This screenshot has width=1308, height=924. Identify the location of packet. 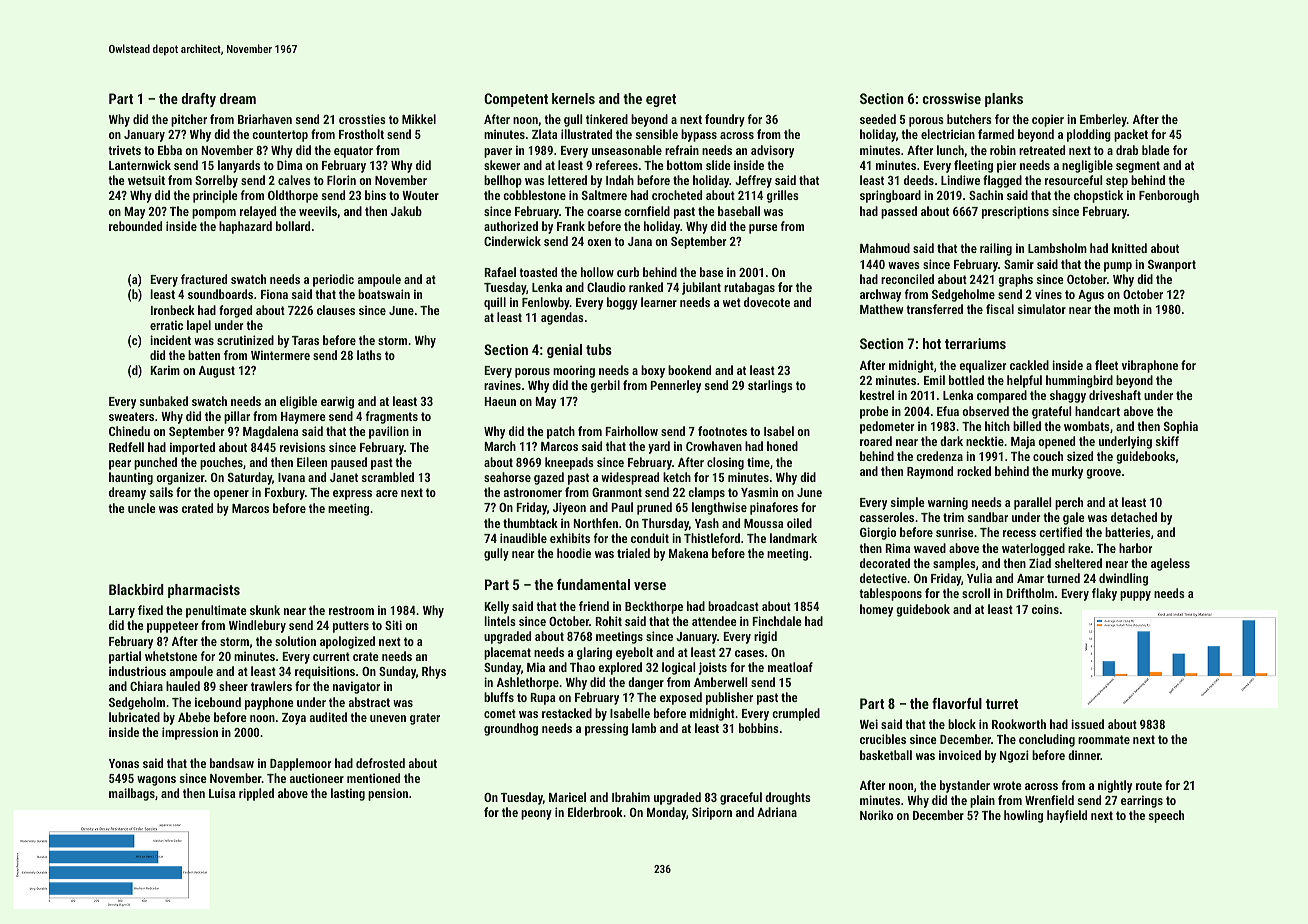
(1131, 135).
